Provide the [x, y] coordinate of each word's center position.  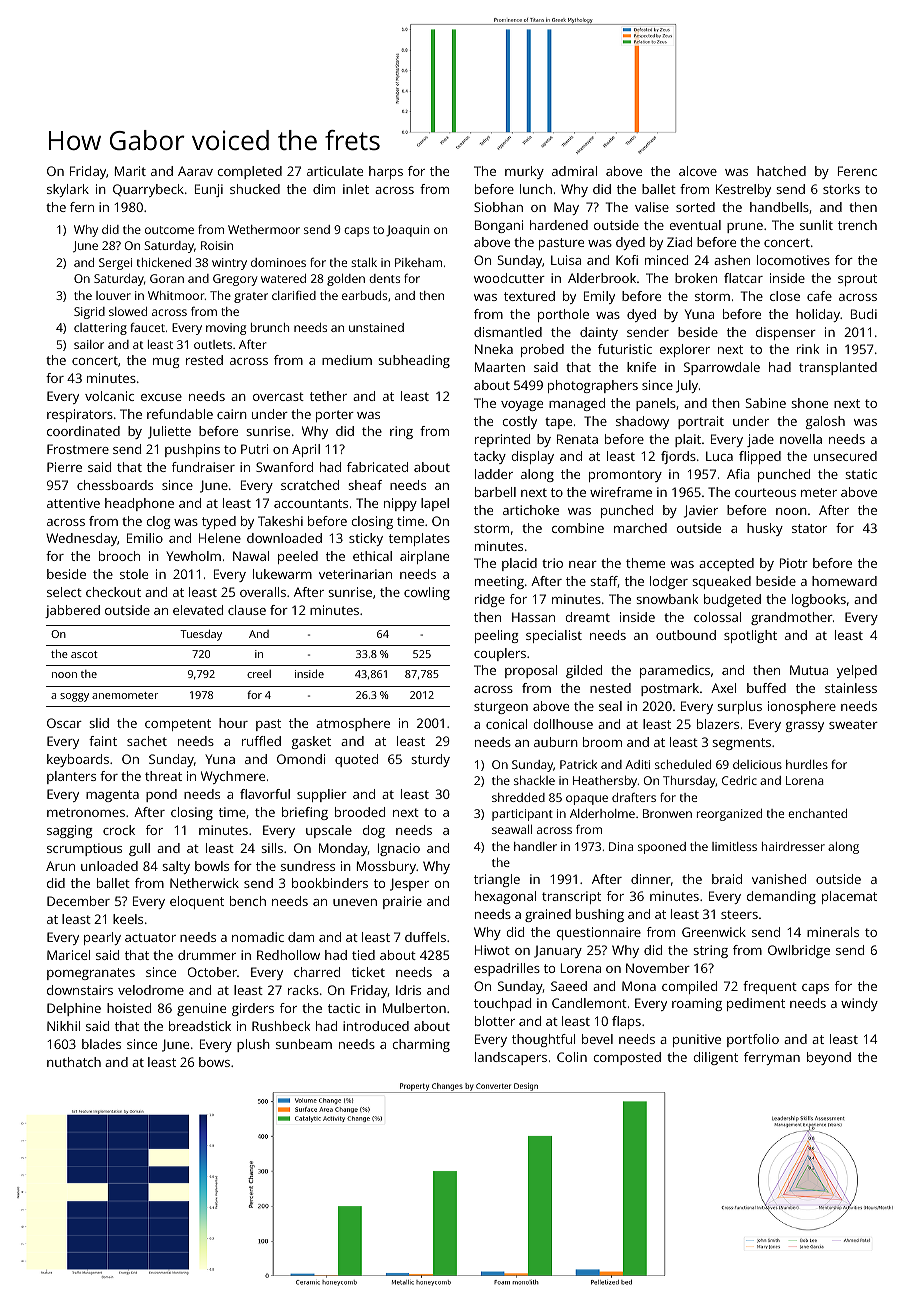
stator [809, 528]
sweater [853, 724]
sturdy [431, 760]
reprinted [502, 440]
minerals [833, 932]
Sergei [115, 264]
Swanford [284, 467]
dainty [599, 333]
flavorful [265, 794]
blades [101, 1044]
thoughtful [543, 1040]
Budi [864, 314]
